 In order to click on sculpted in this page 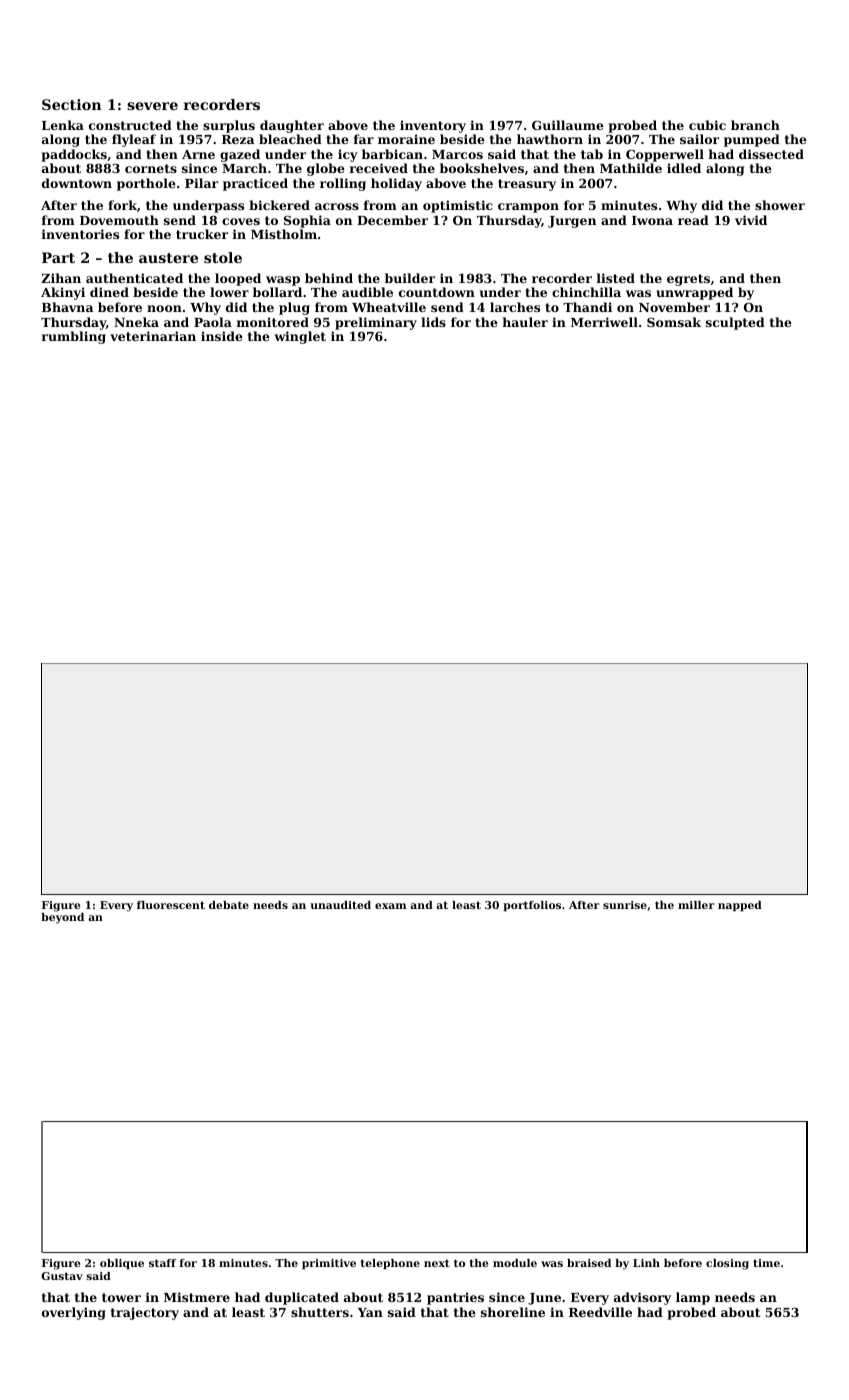, I will do `click(735, 323)`.
